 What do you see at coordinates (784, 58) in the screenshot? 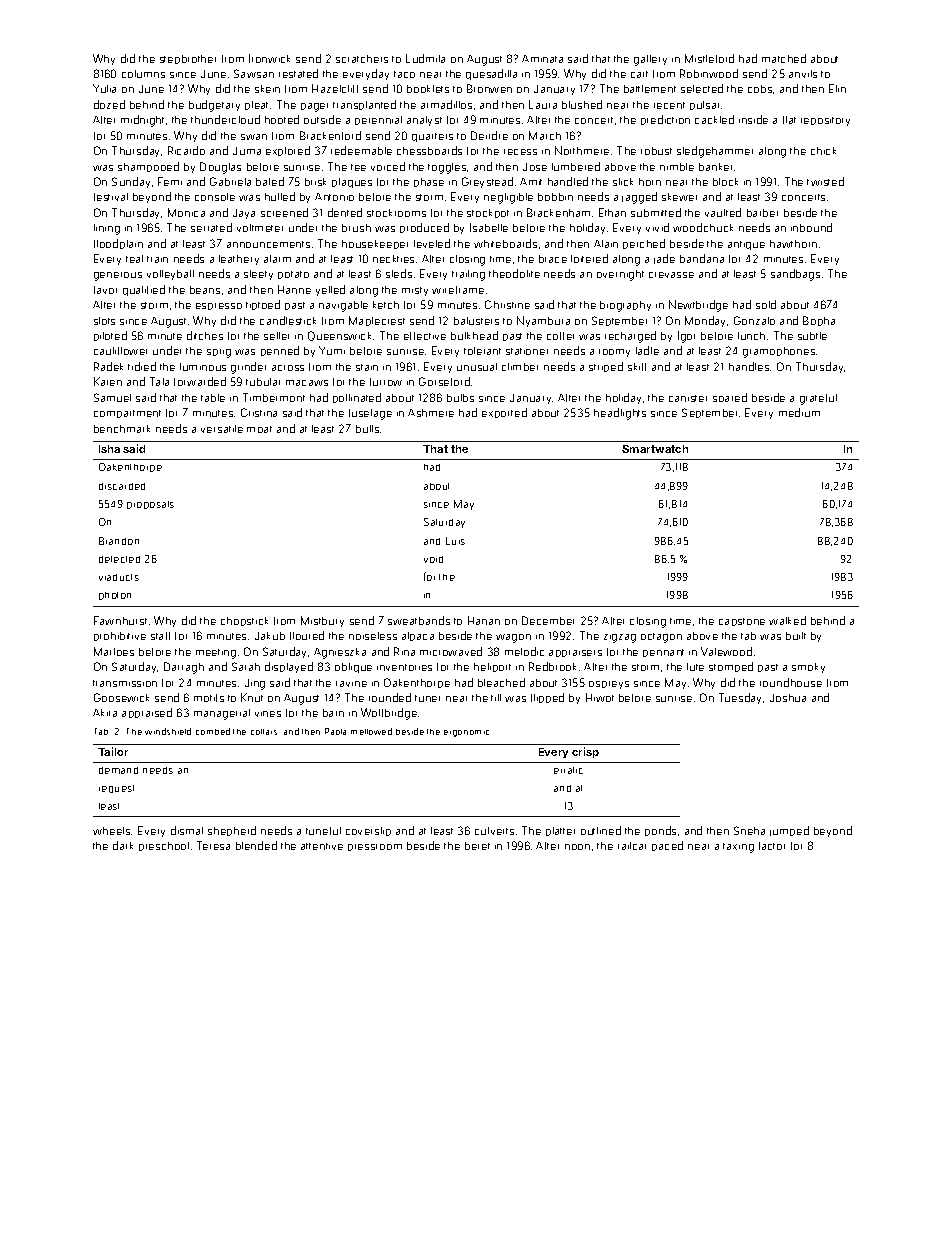
I see `matched` at bounding box center [784, 58].
